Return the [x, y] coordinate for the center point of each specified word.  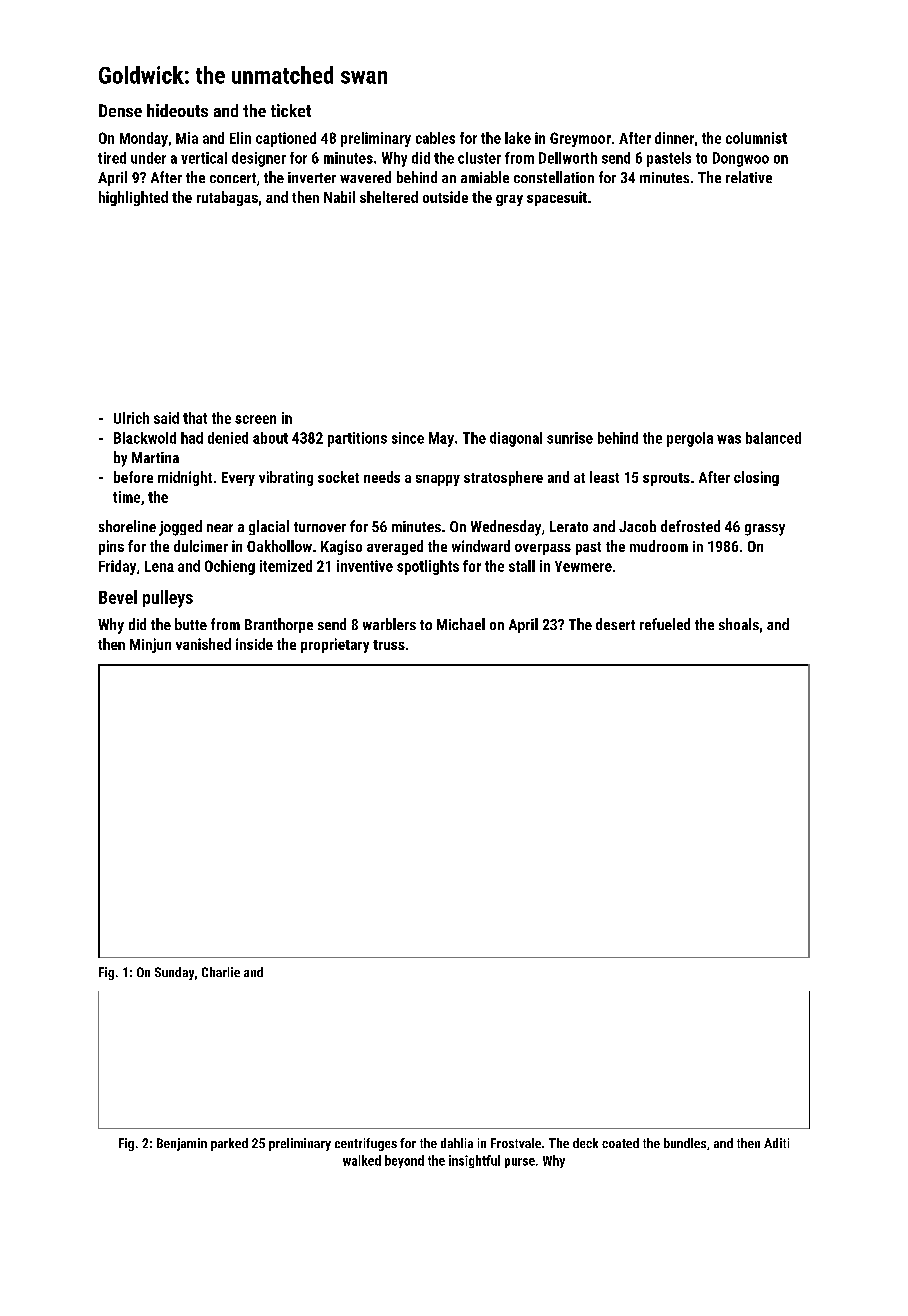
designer [259, 159]
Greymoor [580, 139]
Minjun [150, 645]
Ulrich [131, 418]
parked [229, 1144]
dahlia [457, 1143]
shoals [739, 624]
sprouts [666, 479]
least [604, 477]
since [408, 438]
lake [518, 138]
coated [620, 1143]
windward [481, 546]
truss [389, 645]
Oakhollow [279, 546]
